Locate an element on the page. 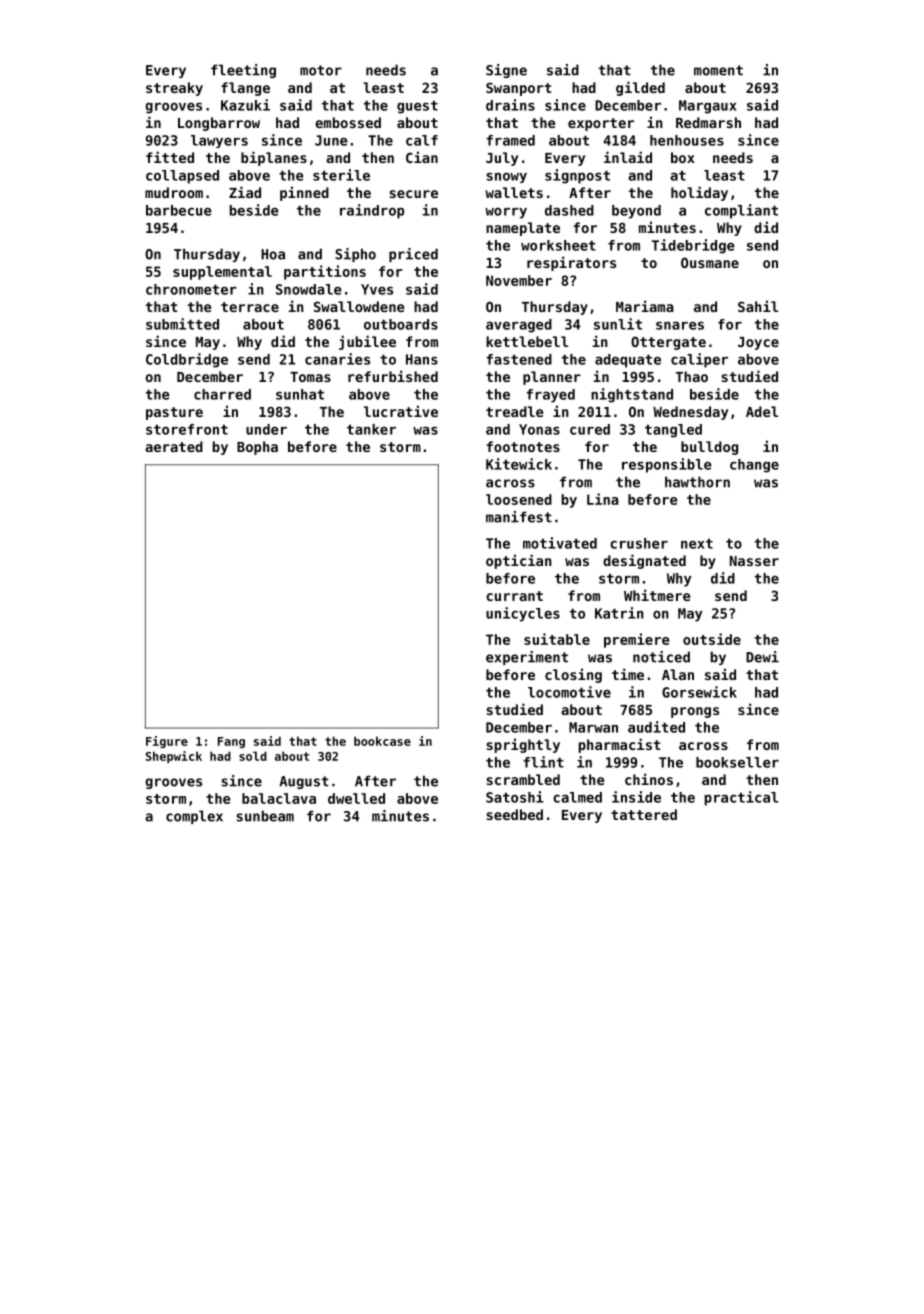 This page has width=924, height=1314. fastened is located at coordinates (519, 359).
